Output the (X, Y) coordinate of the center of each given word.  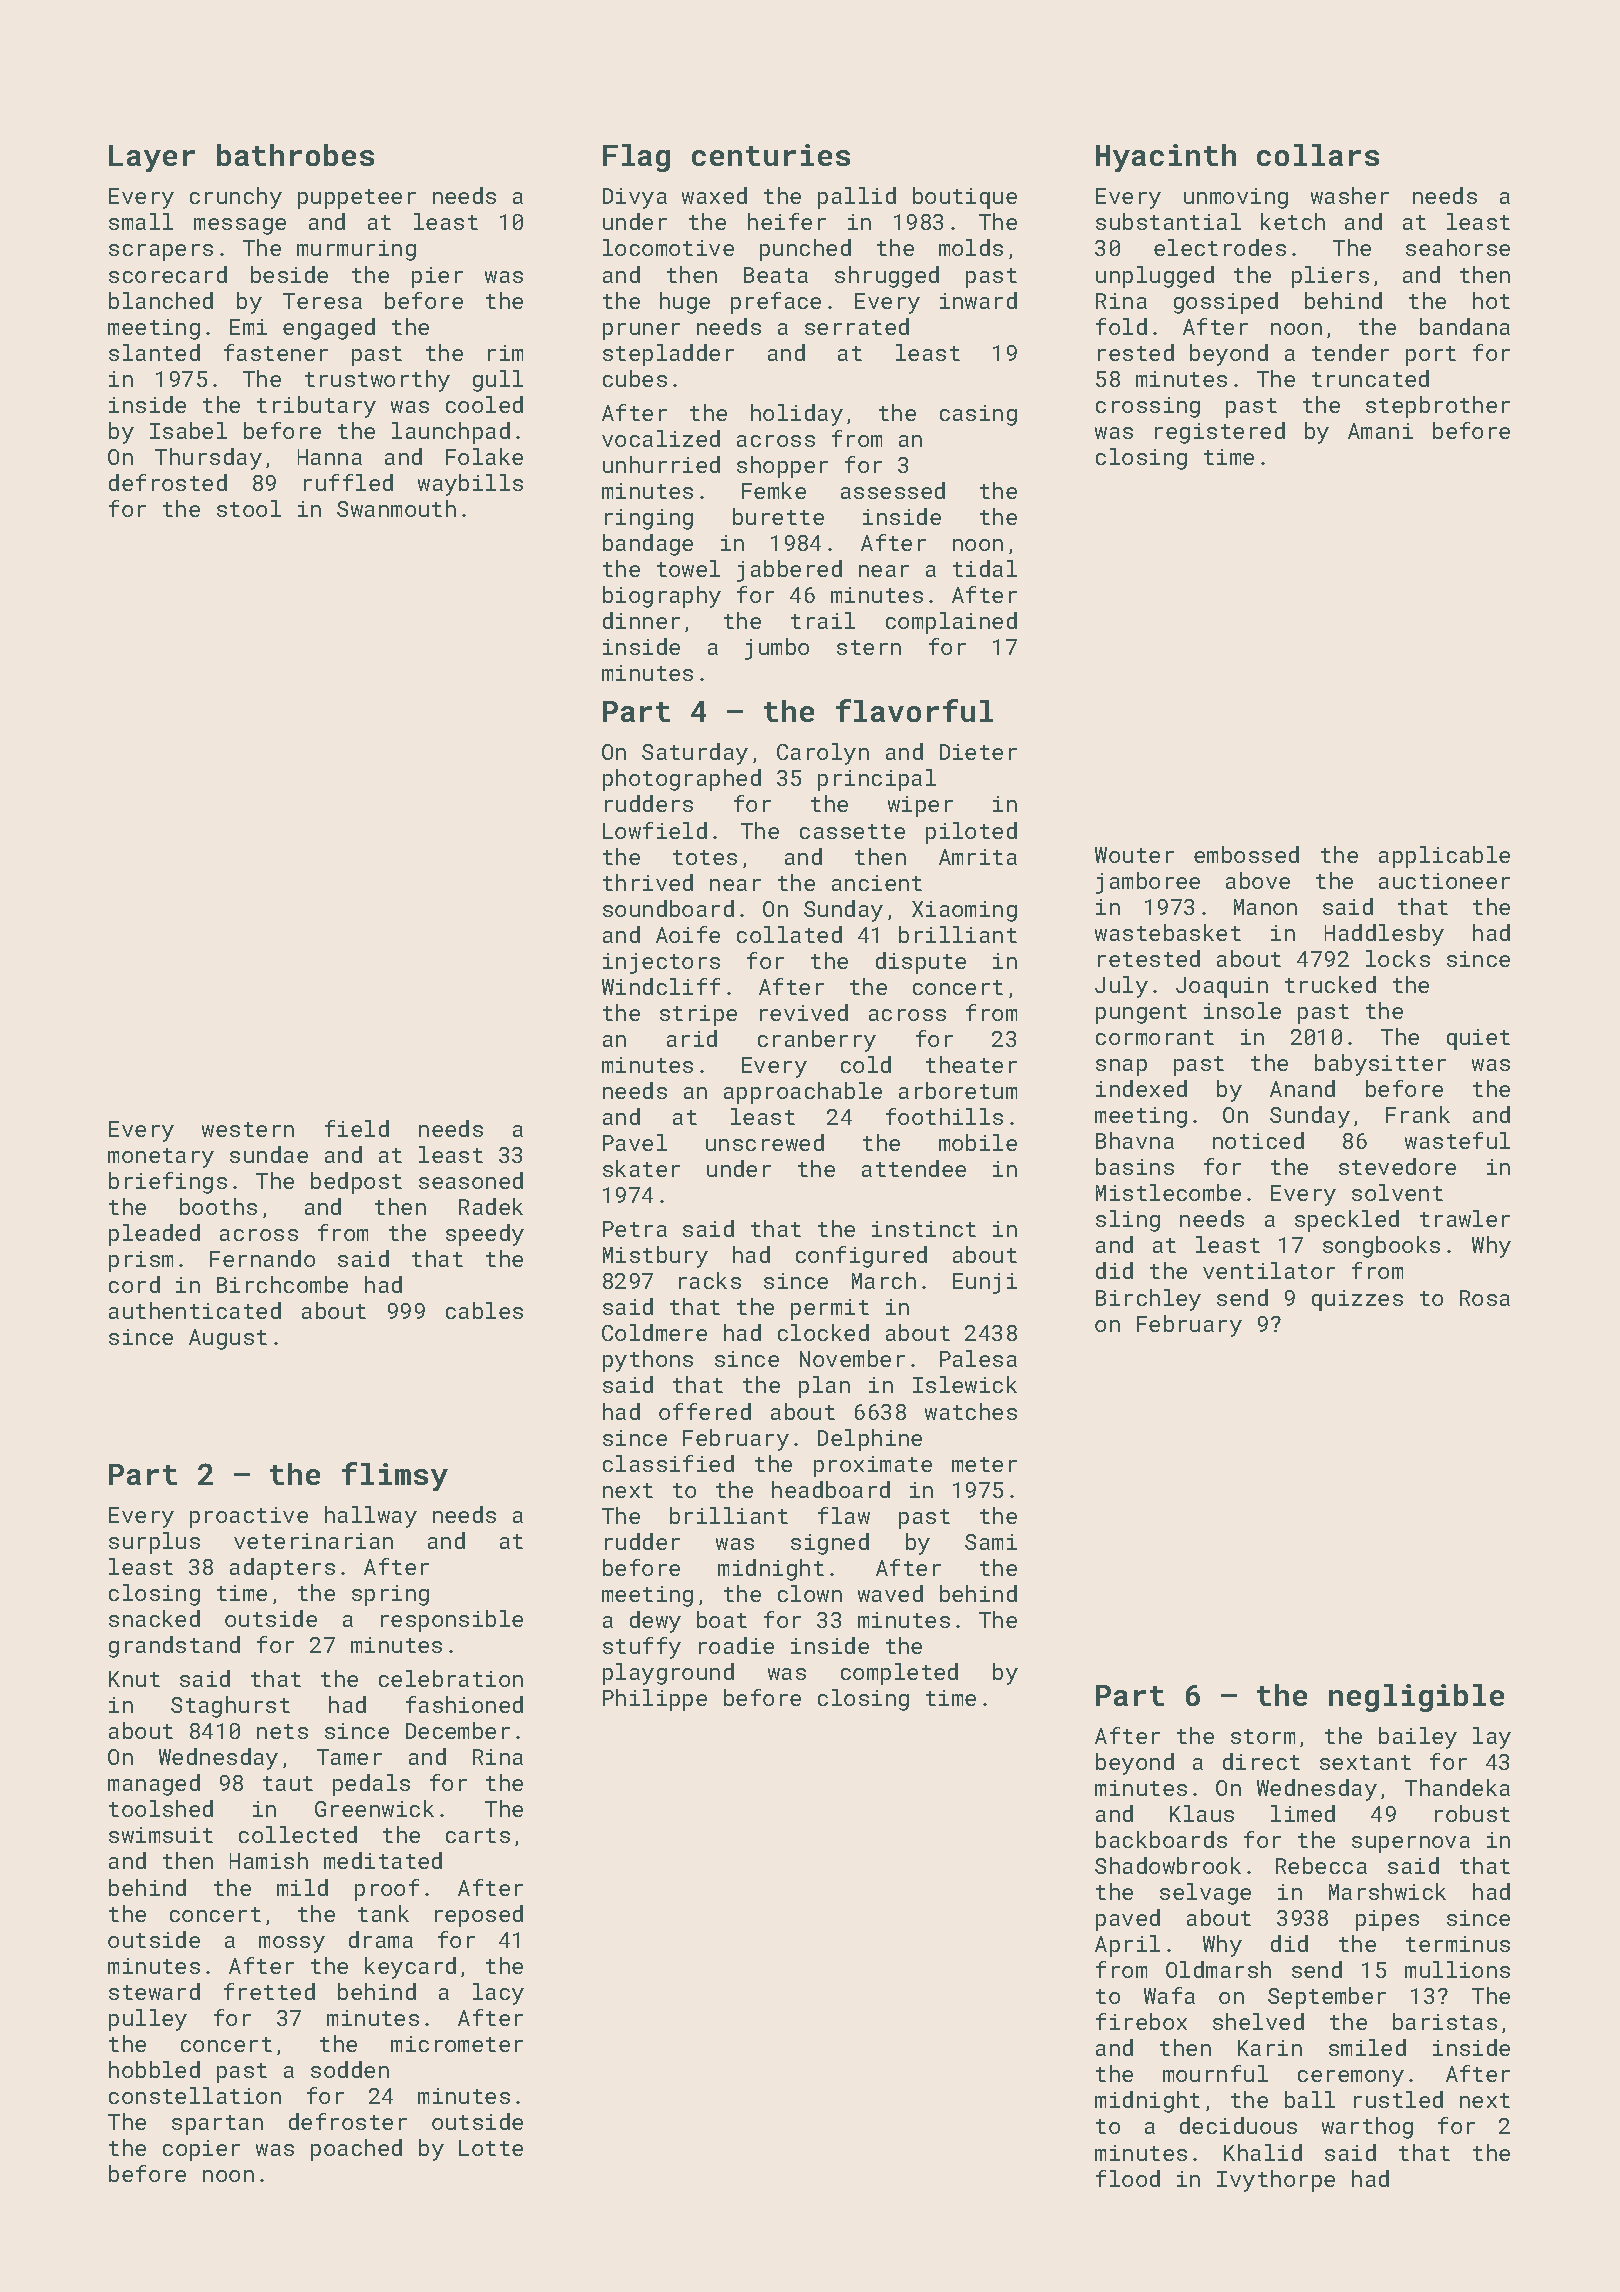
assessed (893, 490)
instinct (924, 1229)
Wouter (1134, 855)
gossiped (1226, 303)
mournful (1215, 2073)
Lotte (491, 2148)
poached (356, 2150)
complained (951, 623)
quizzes (1357, 1300)
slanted (154, 352)
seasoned (471, 1180)
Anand (1302, 1088)
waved (890, 1593)
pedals (371, 1785)
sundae (269, 1154)
